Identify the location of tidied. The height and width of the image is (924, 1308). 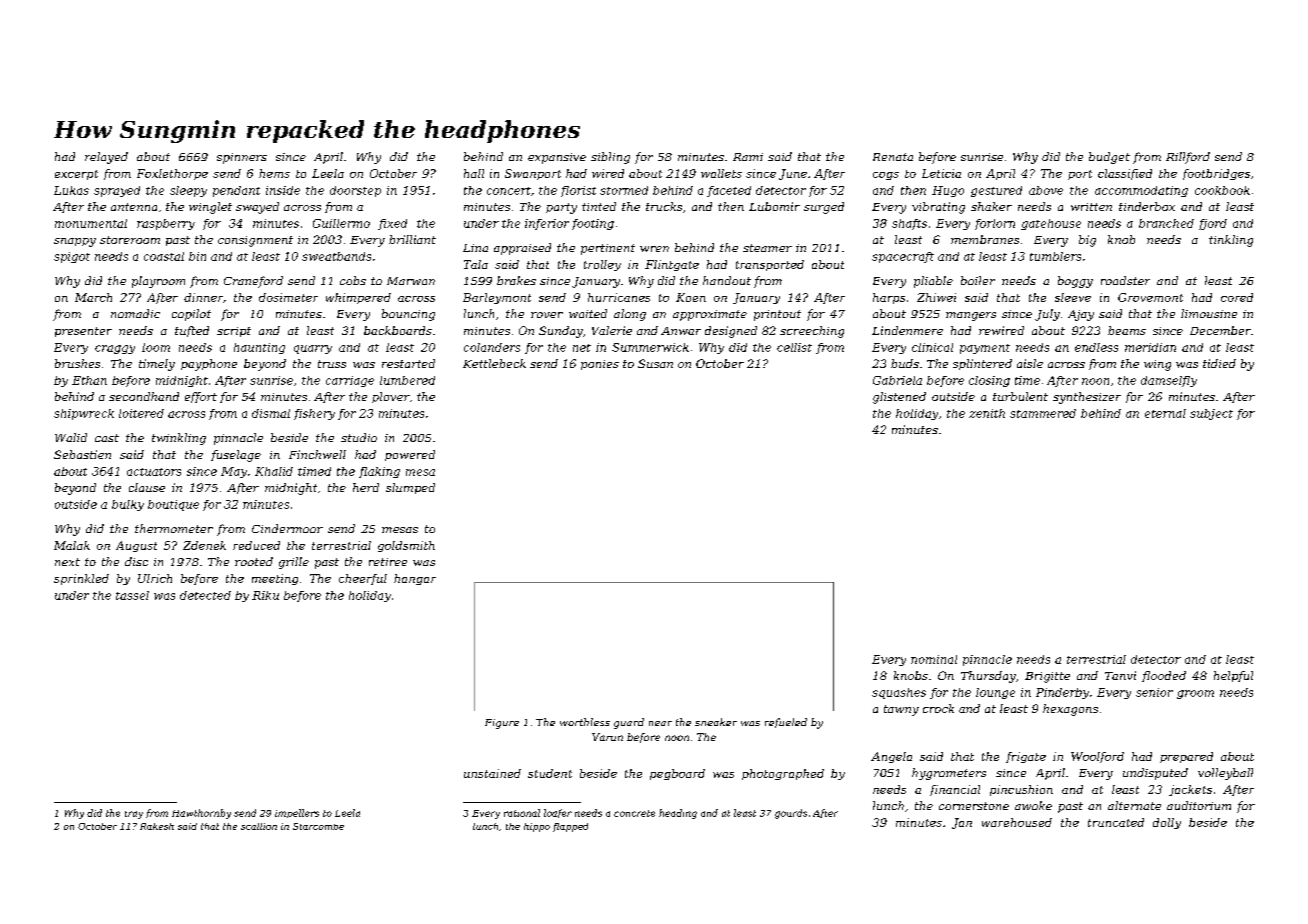
(1219, 363).
